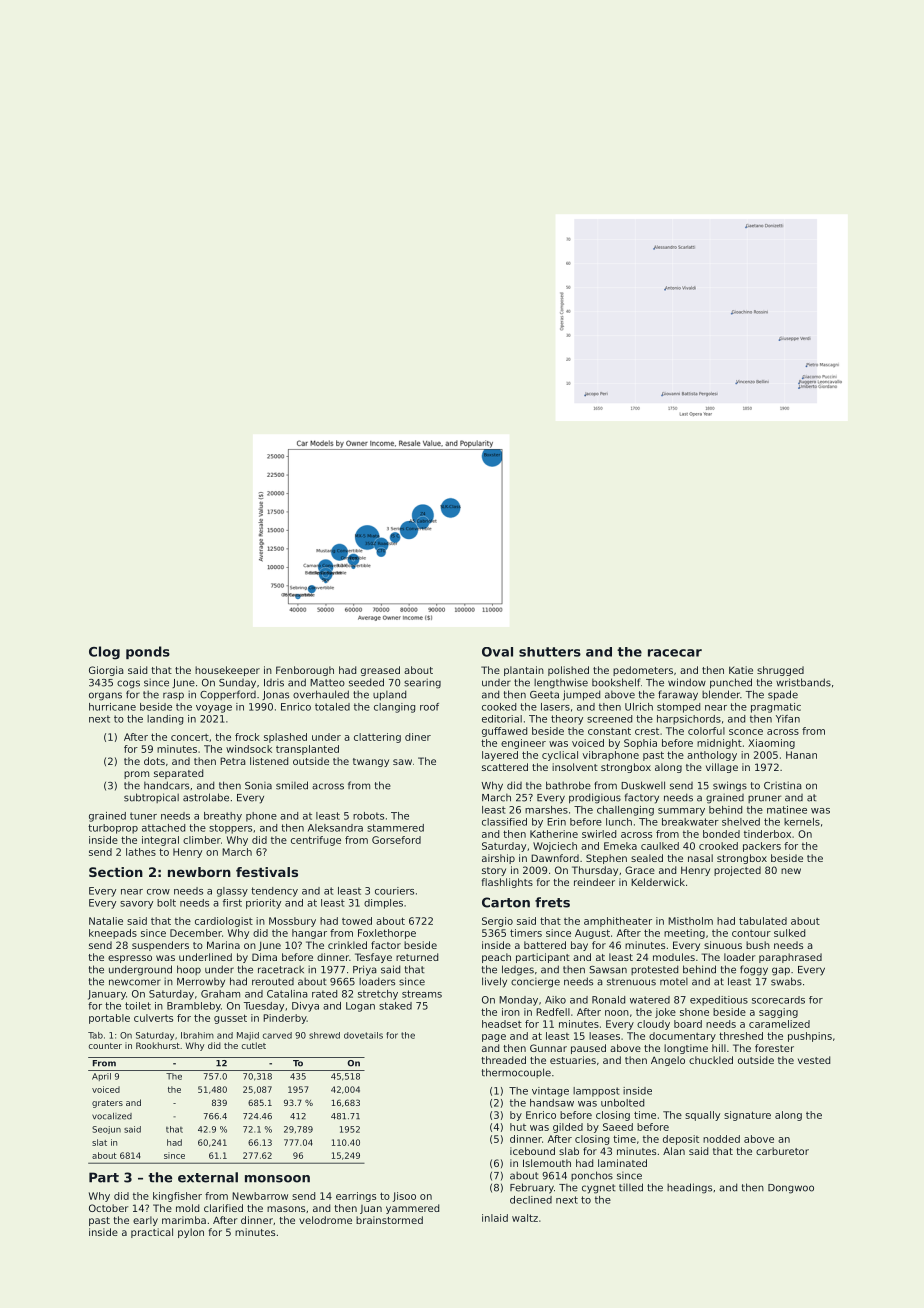 This screenshot has height=1308, width=924. I want to click on practical, so click(152, 1233).
